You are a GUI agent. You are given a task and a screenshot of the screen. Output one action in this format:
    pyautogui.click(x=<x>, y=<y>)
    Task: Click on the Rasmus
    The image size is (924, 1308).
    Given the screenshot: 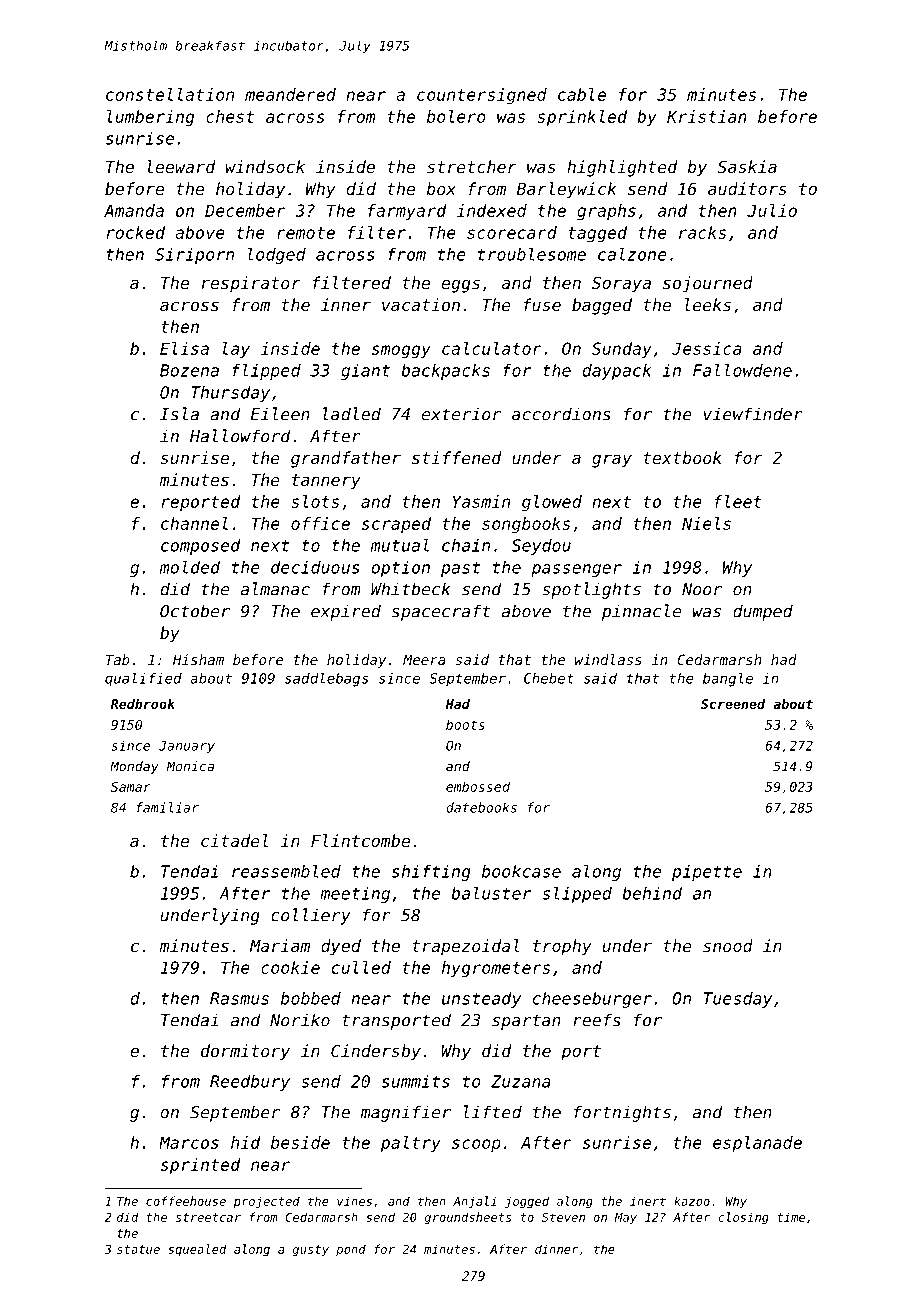 What is the action you would take?
    pyautogui.click(x=239, y=998)
